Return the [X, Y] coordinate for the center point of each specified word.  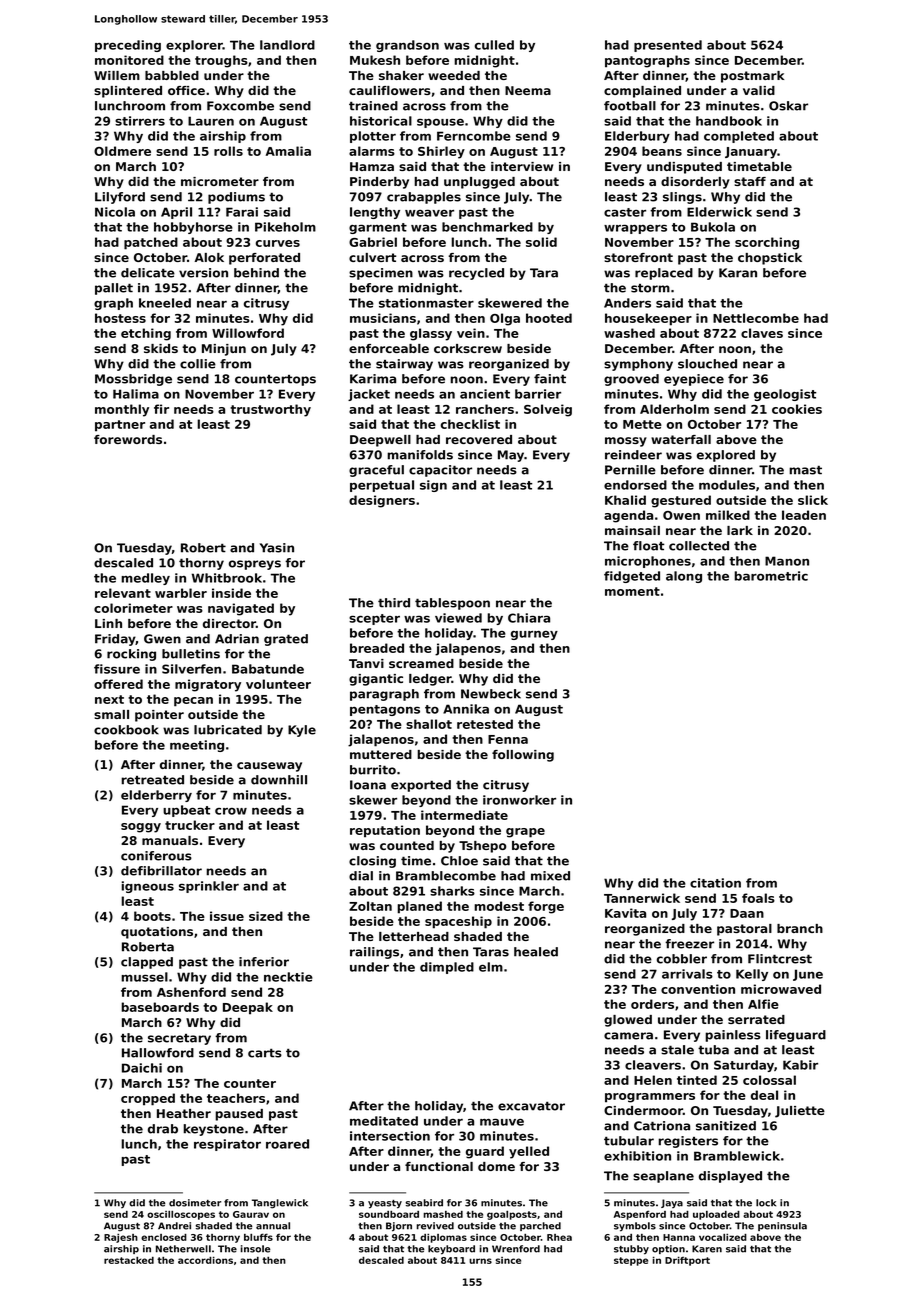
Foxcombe [240, 106]
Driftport [687, 1261]
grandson [407, 46]
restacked [129, 1260]
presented [668, 46]
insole [255, 1249]
